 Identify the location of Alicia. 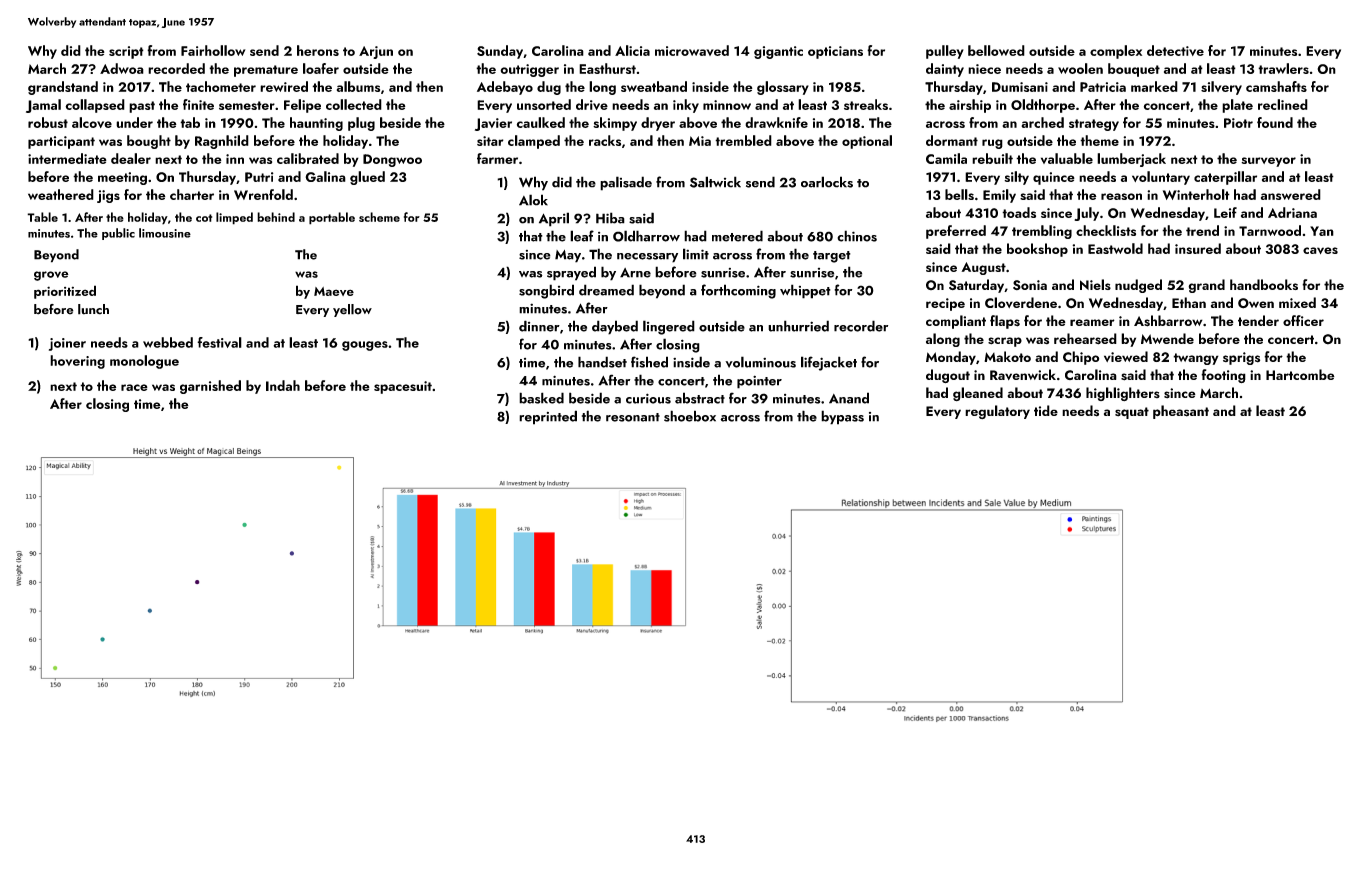
(632, 50).
